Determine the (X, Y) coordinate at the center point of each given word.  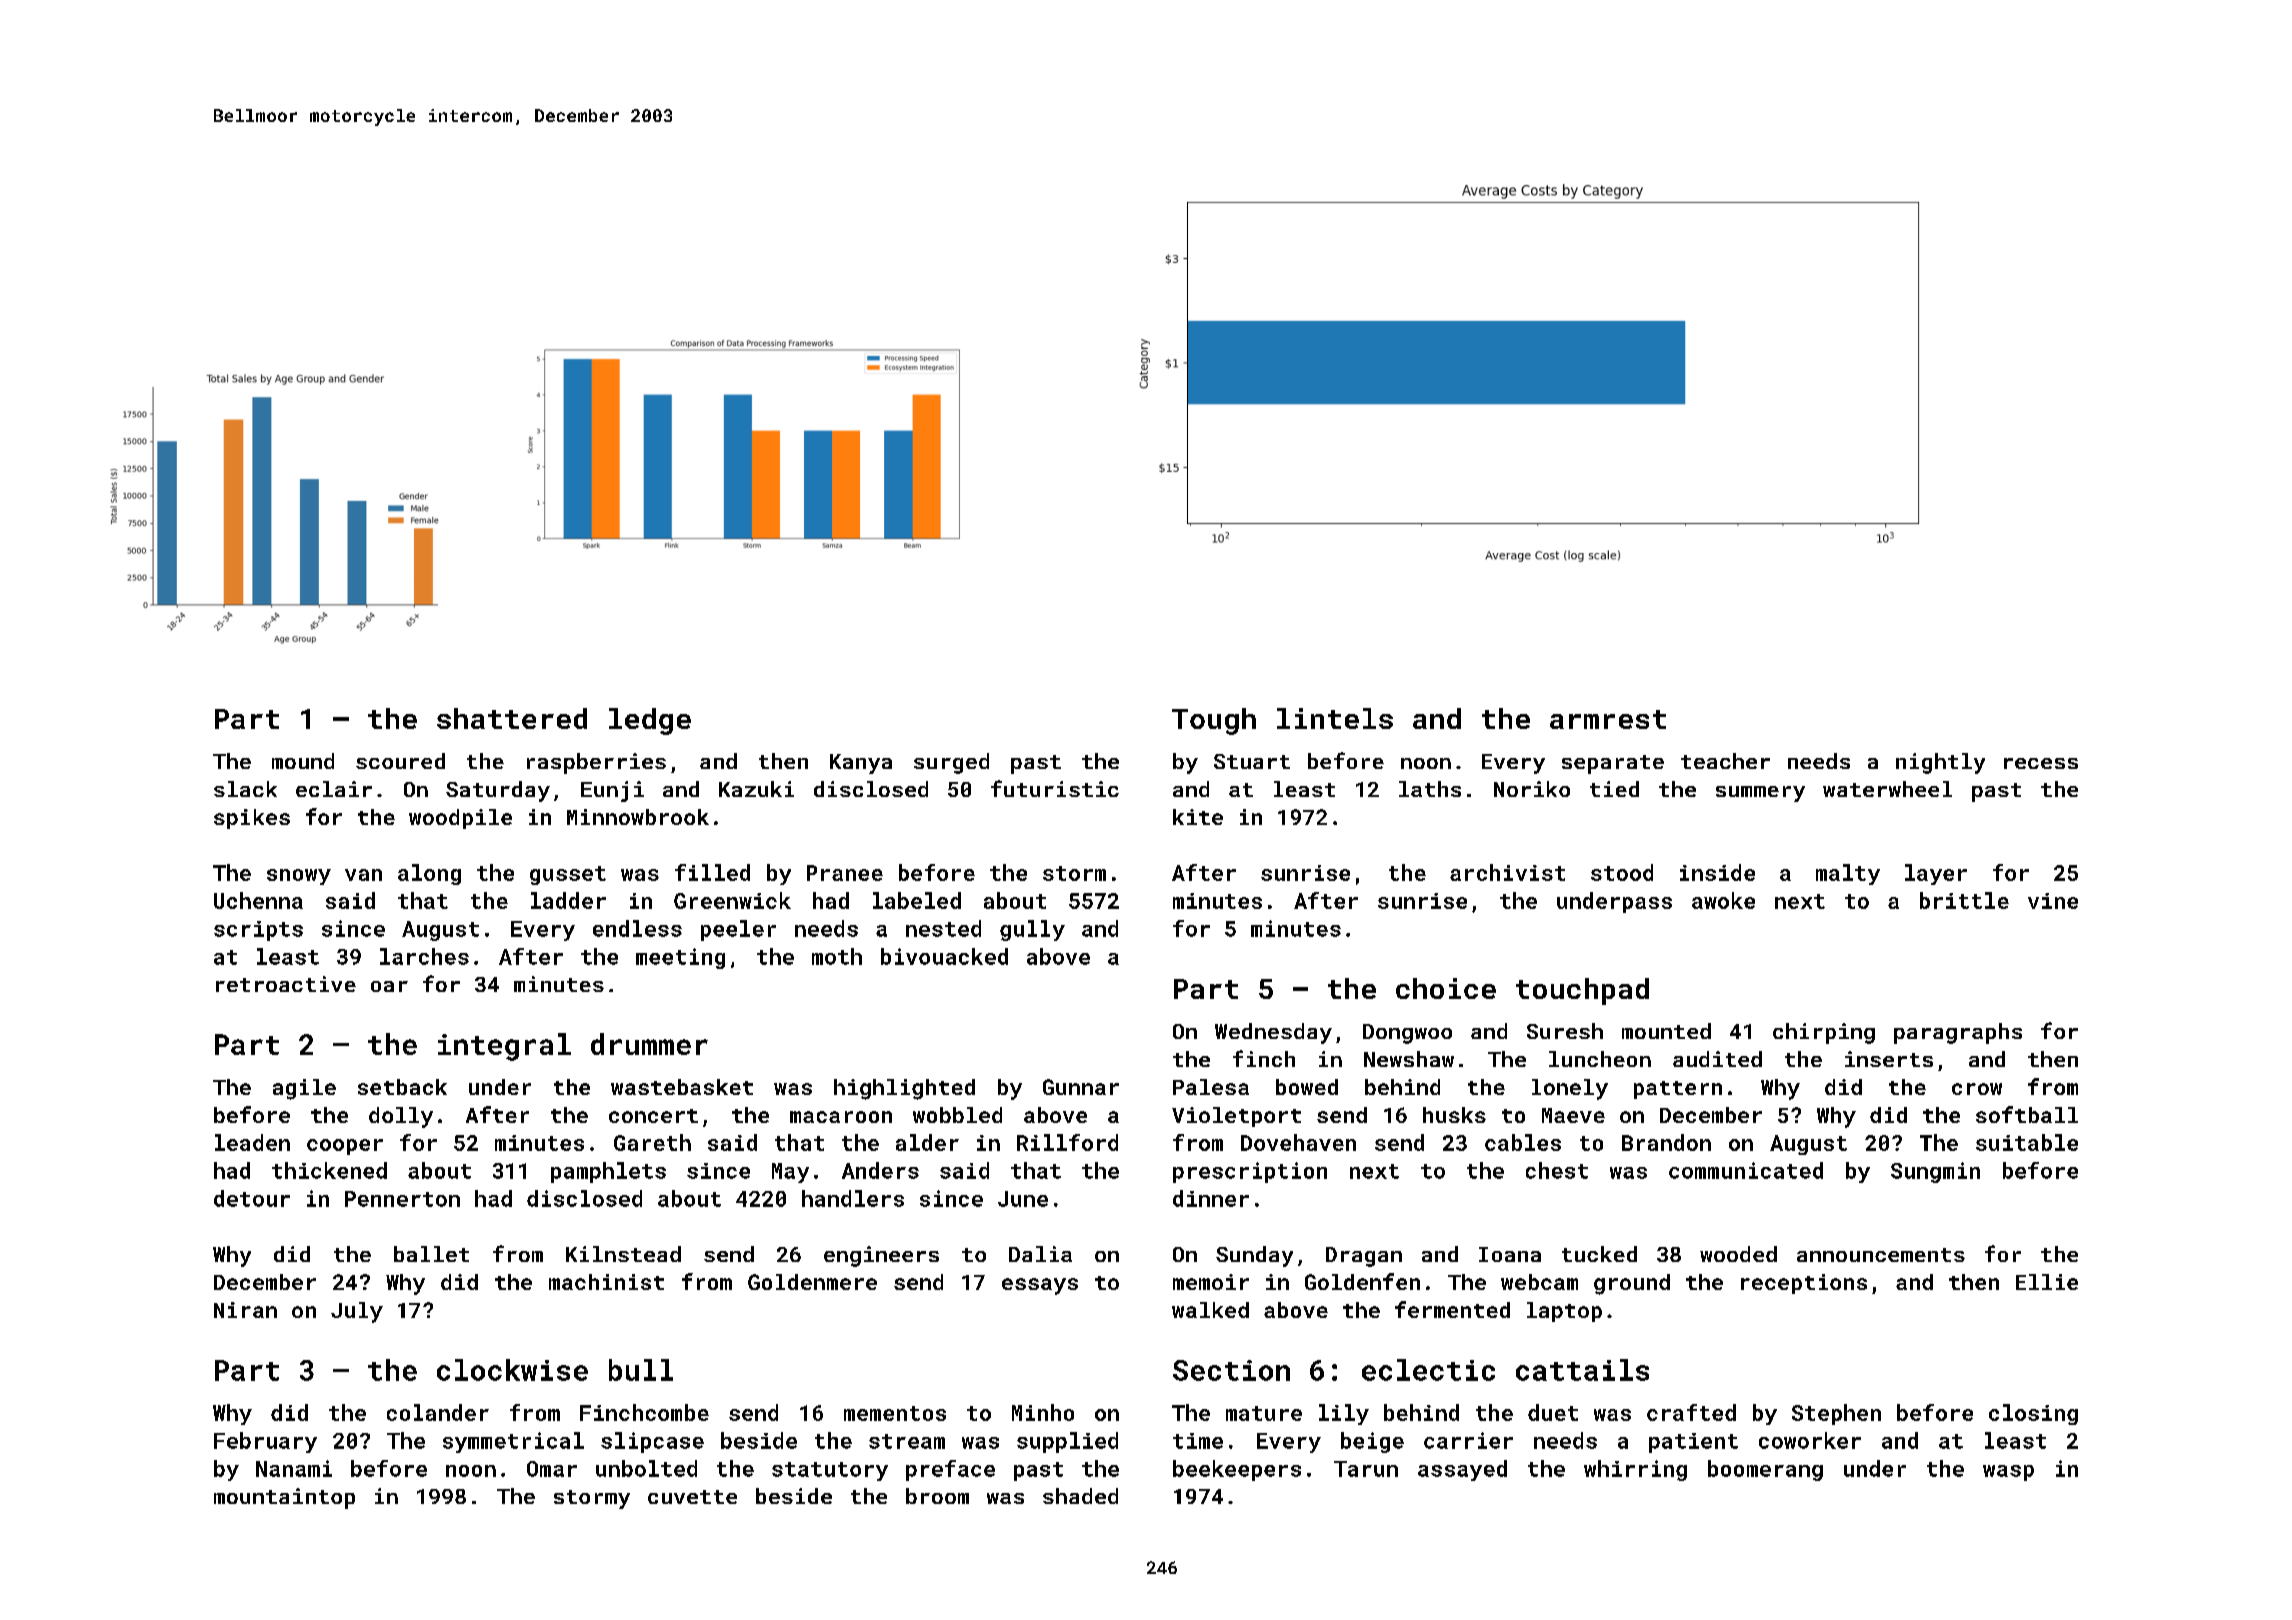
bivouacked (944, 956)
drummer (649, 1044)
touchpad (1582, 991)
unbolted (646, 1468)
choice (1446, 988)
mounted (1666, 1031)
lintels (1335, 718)
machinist (606, 1282)
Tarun (1366, 1469)
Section (1231, 1370)
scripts (258, 931)
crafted (1691, 1412)
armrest (1608, 719)
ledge (650, 721)
